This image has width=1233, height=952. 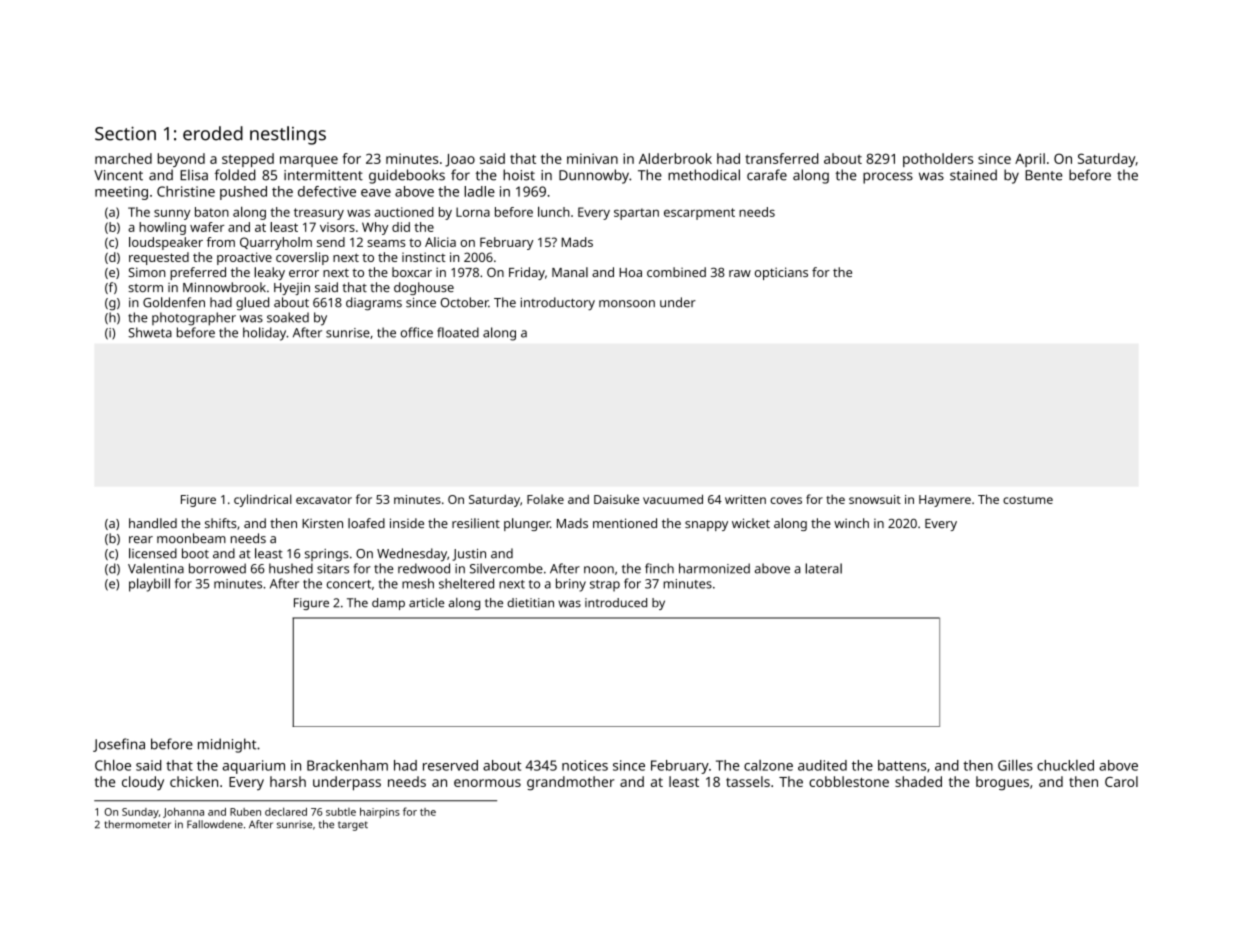 What do you see at coordinates (119, 745) in the image?
I see `Josefina` at bounding box center [119, 745].
